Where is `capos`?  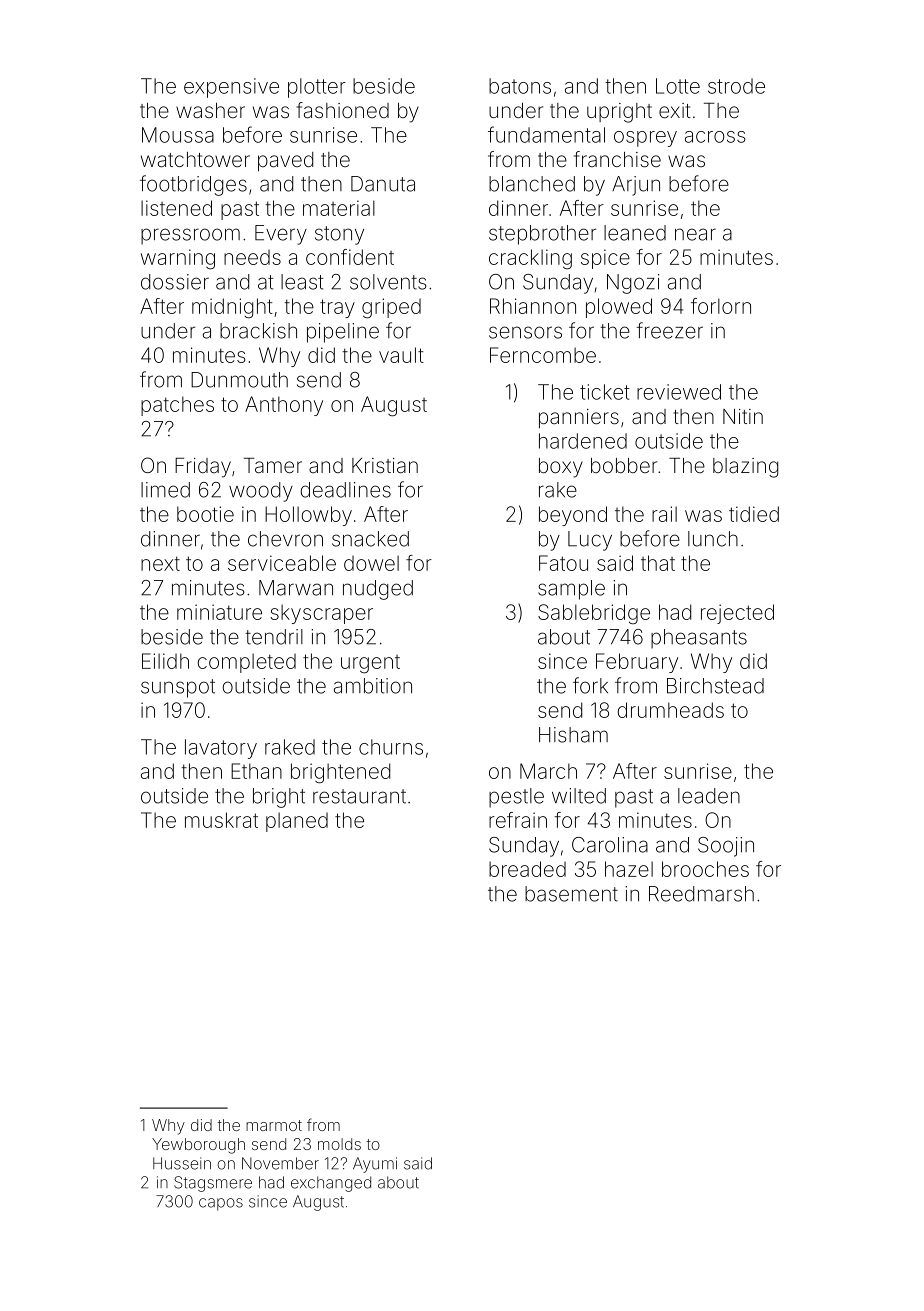 capos is located at coordinates (221, 1204).
